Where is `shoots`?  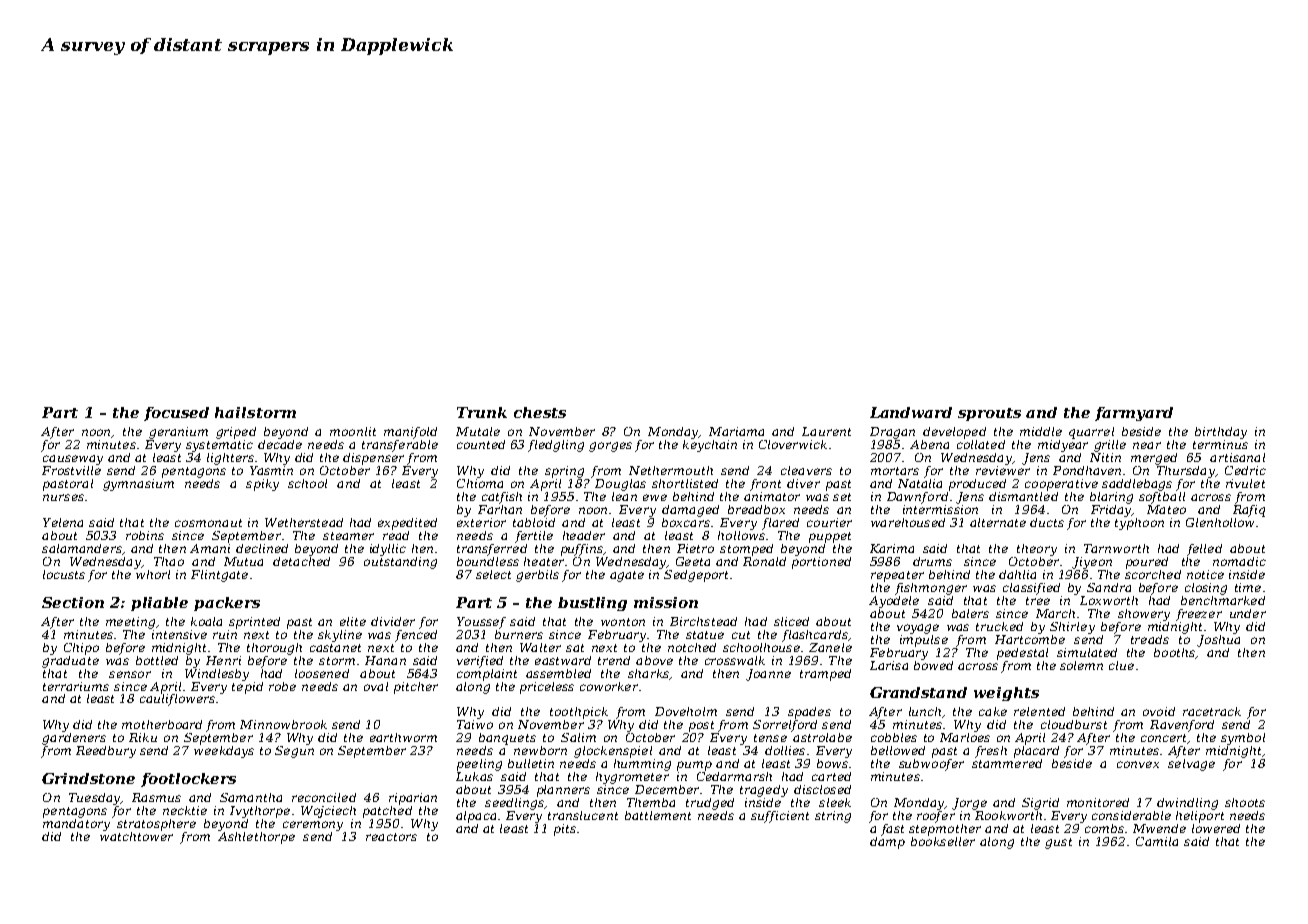
shoots is located at coordinates (1245, 802).
